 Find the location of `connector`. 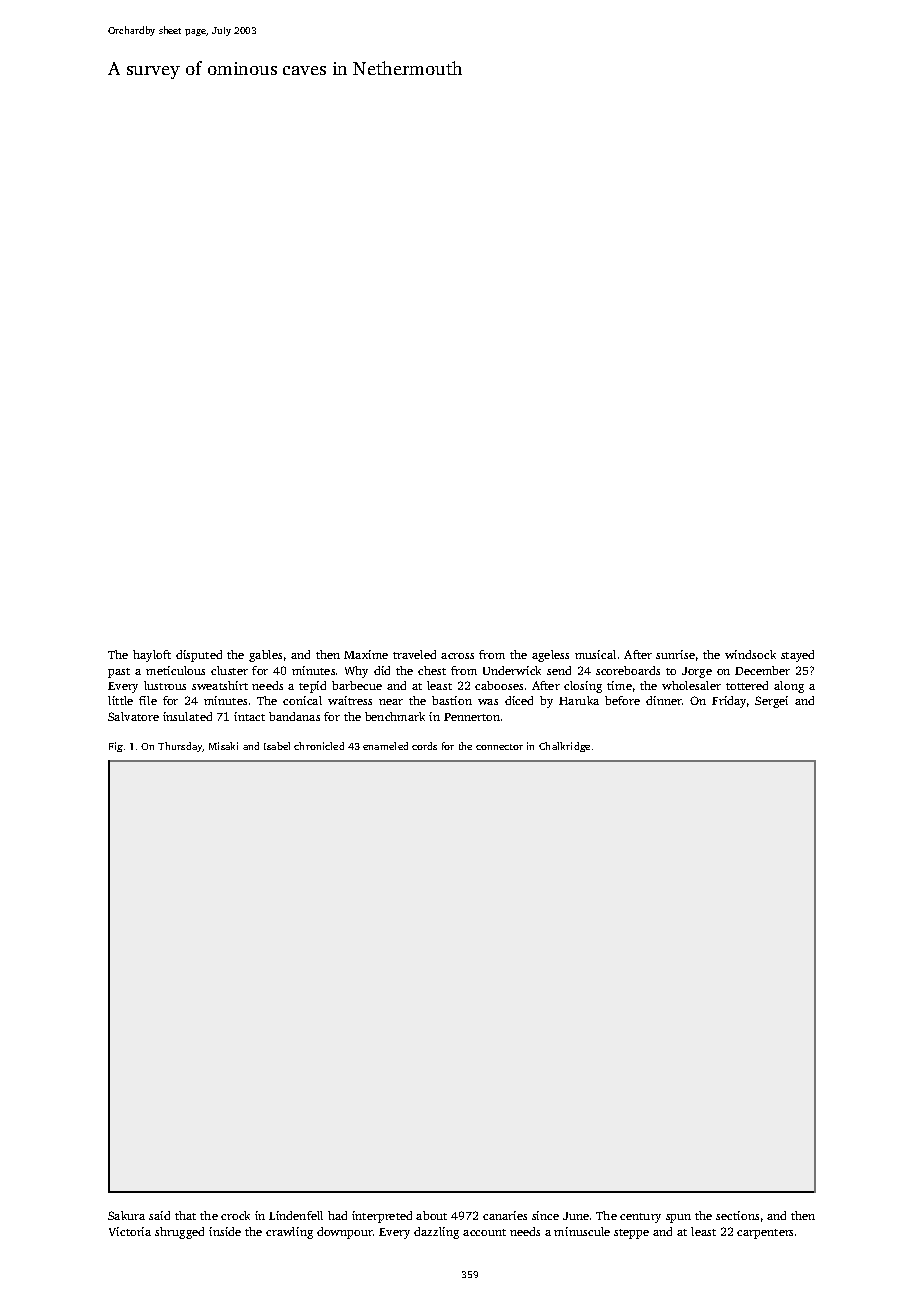

connector is located at coordinates (499, 747).
